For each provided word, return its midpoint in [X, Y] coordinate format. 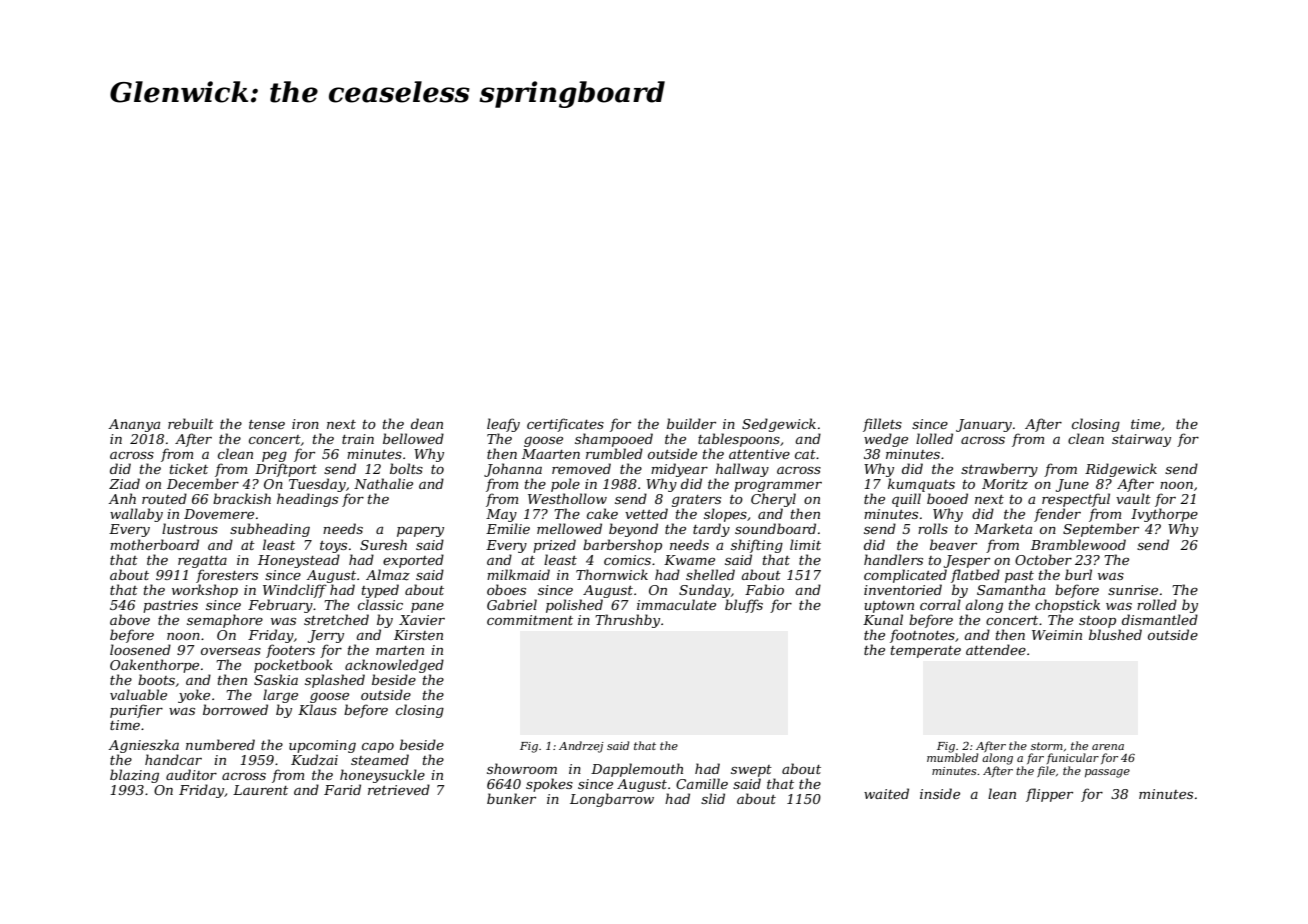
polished [574, 606]
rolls [933, 528]
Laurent [260, 790]
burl [1078, 574]
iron [305, 424]
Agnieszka [143, 746]
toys [333, 547]
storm [1047, 746]
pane [427, 608]
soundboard [775, 528]
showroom [522, 768]
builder [691, 423]
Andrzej [581, 747]
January [984, 425]
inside [940, 793]
